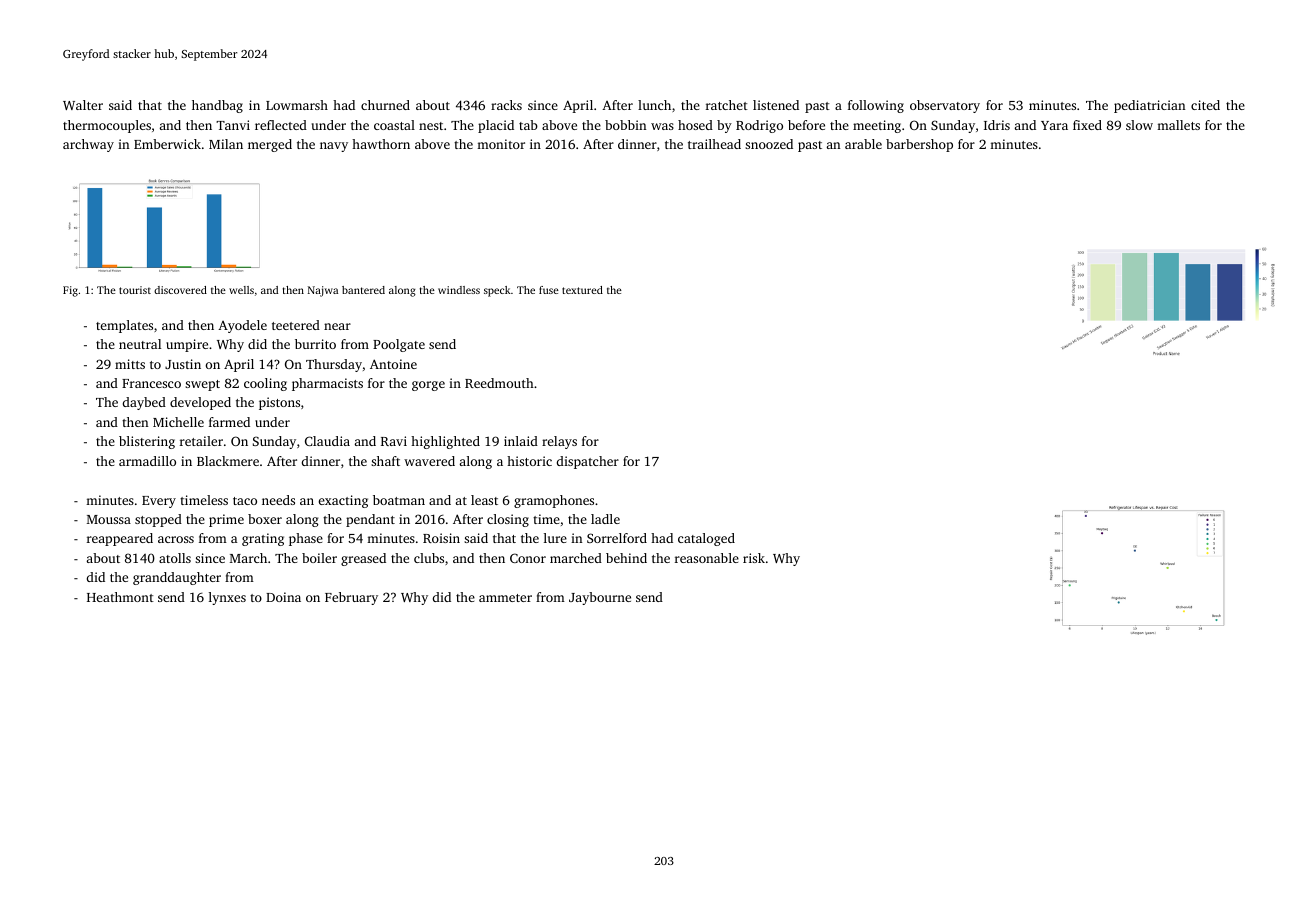 The width and height of the screenshot is (1308, 924). What do you see at coordinates (769, 144) in the screenshot?
I see `snoozed` at bounding box center [769, 144].
